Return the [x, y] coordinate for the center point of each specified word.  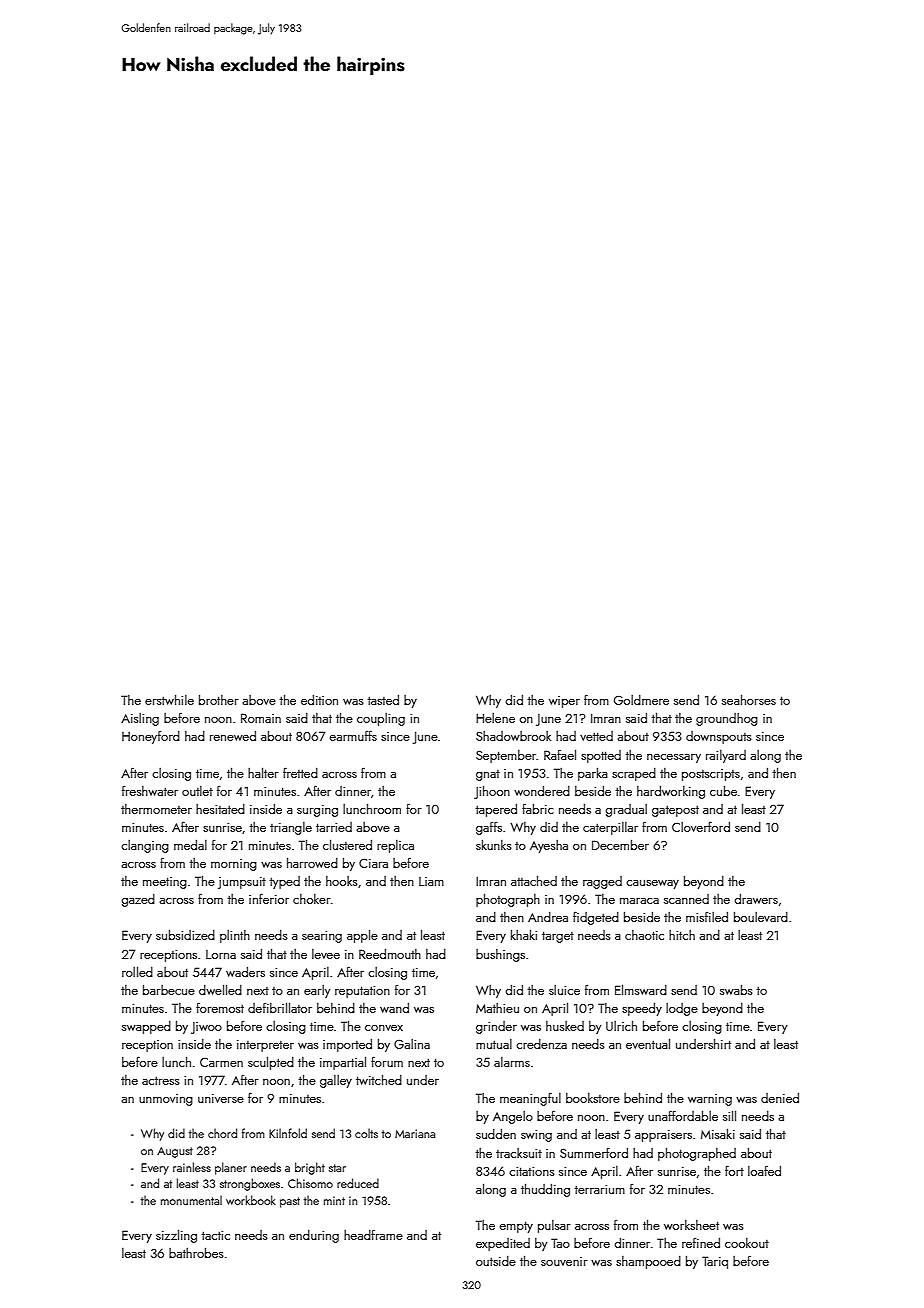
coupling [381, 719]
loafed [764, 1170]
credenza [541, 1044]
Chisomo [310, 1183]
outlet [197, 791]
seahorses [749, 699]
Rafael [560, 754]
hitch [682, 935]
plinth [235, 936]
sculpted [271, 1063]
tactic [215, 1235]
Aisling [140, 719]
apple [362, 936]
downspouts [719, 737]
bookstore [593, 1098]
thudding [545, 1190]
